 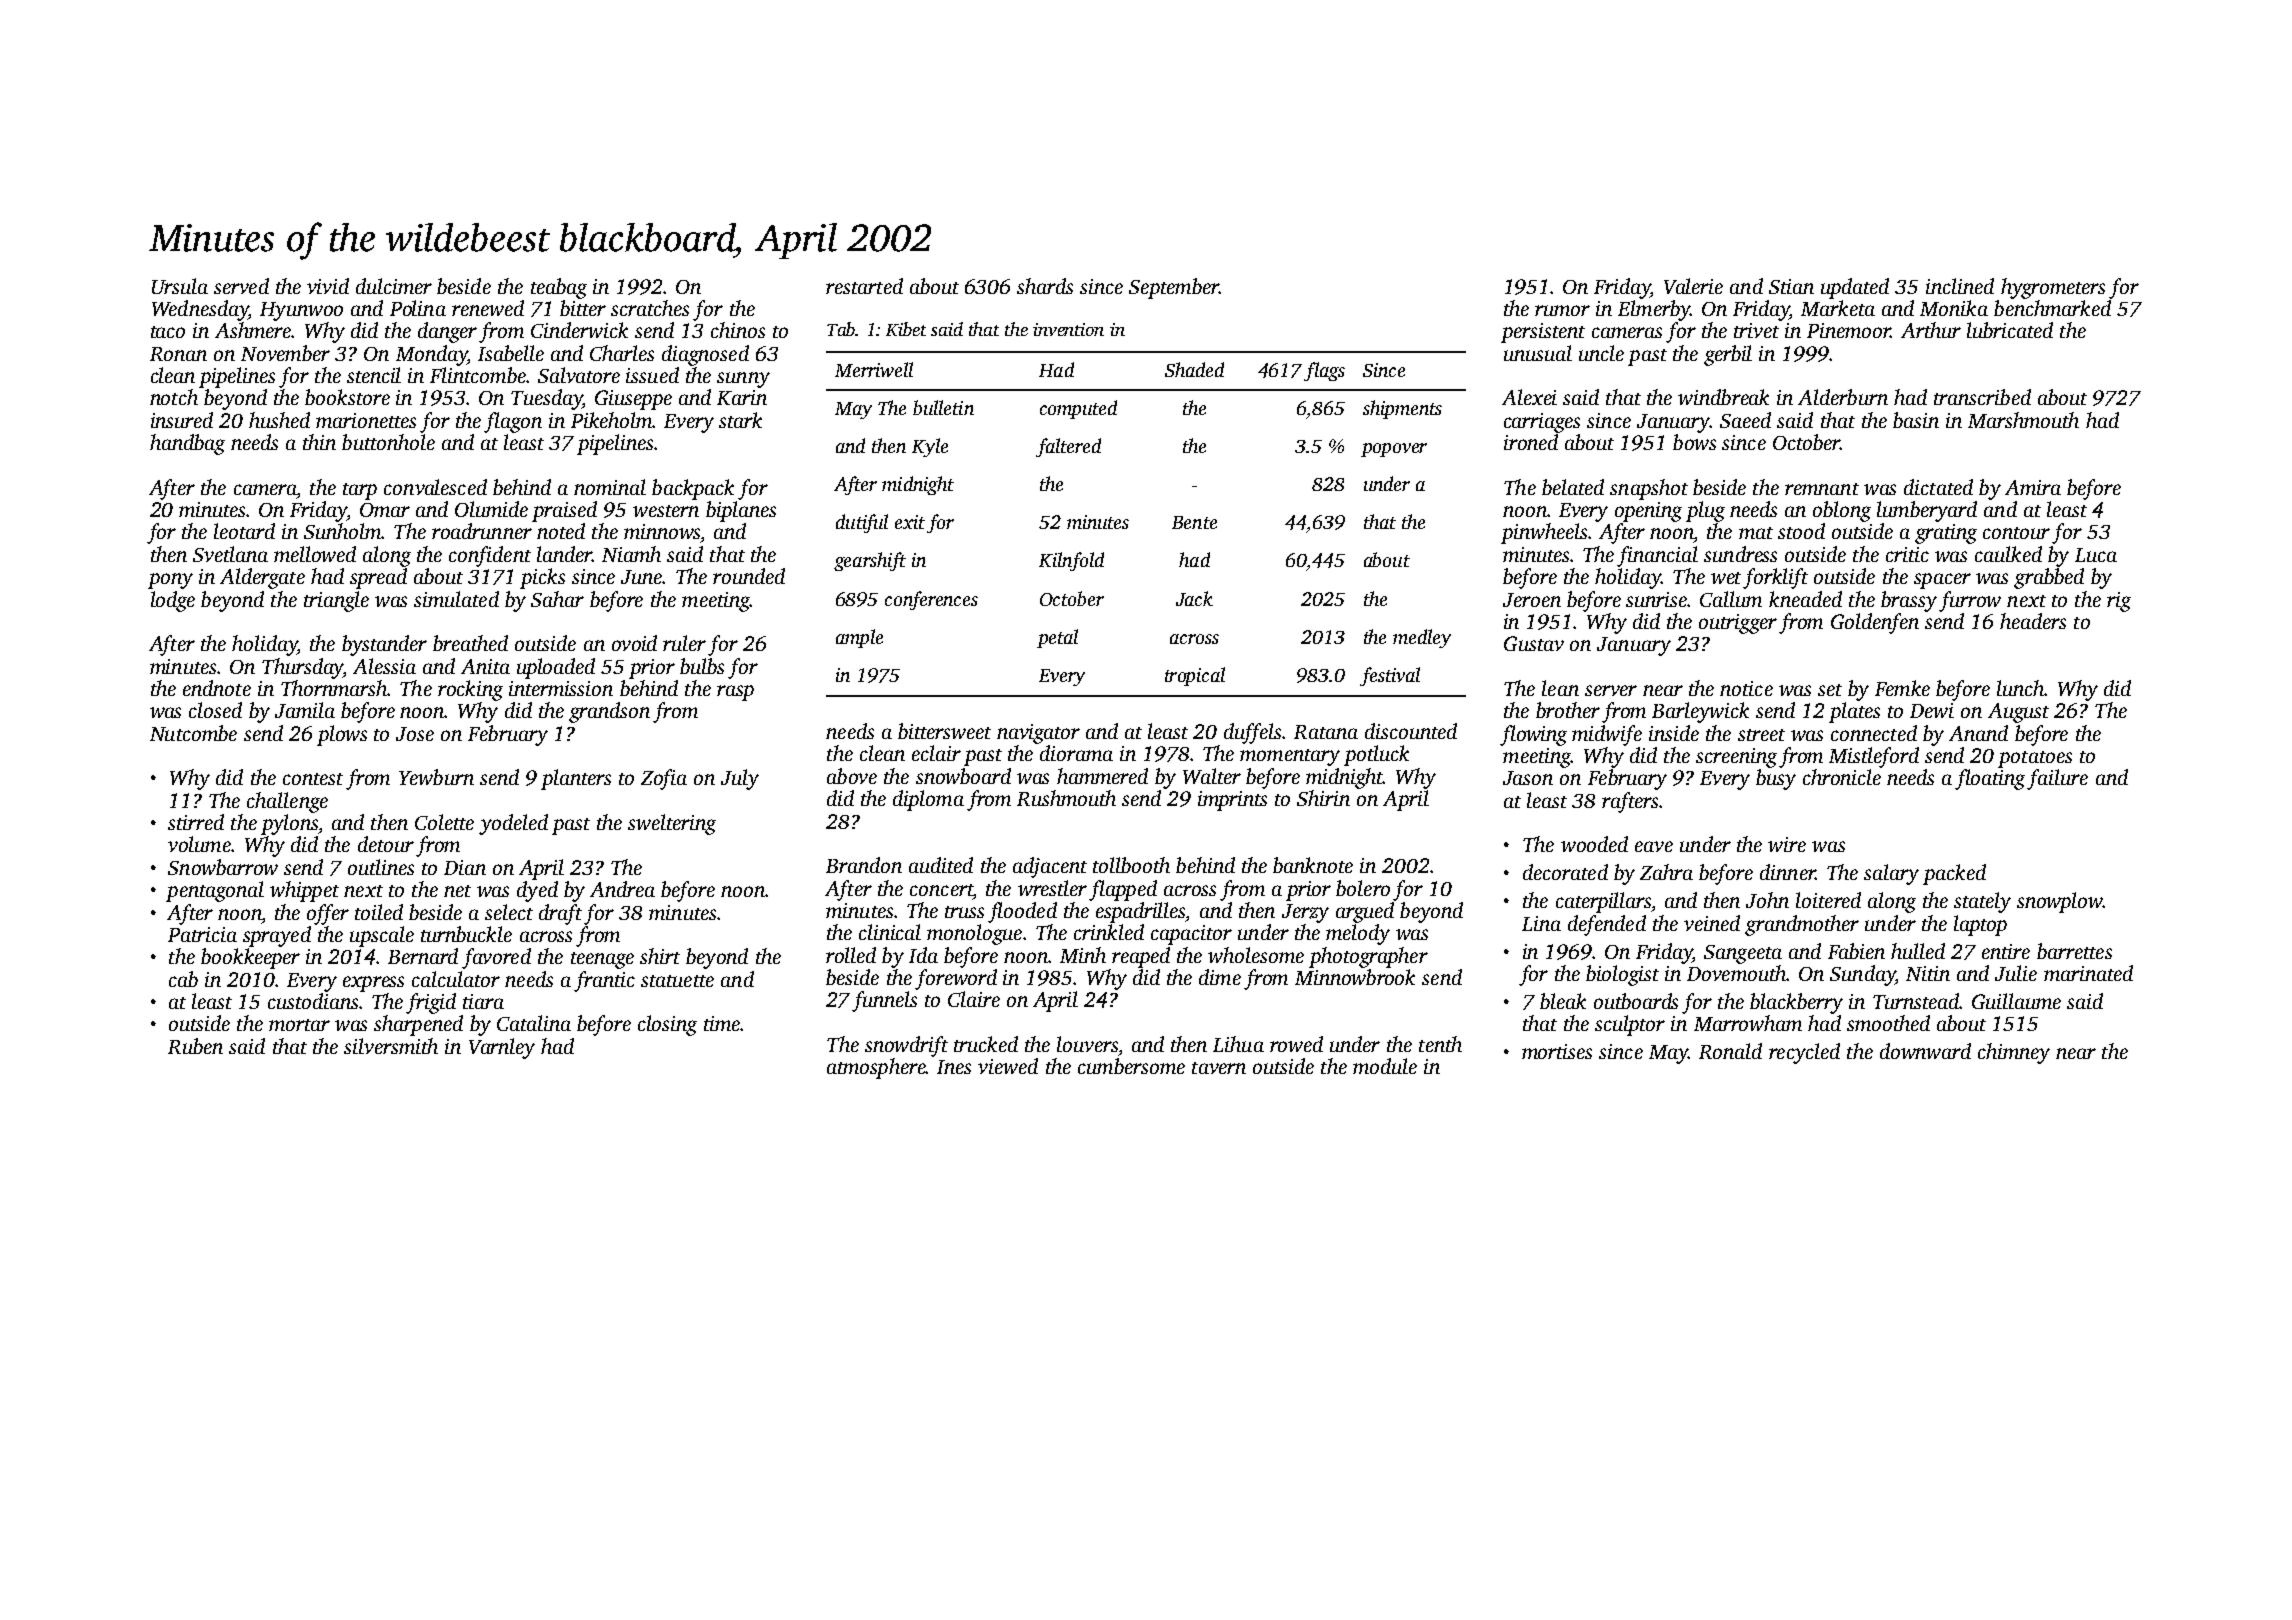 I want to click on failure, so click(x=2057, y=779).
